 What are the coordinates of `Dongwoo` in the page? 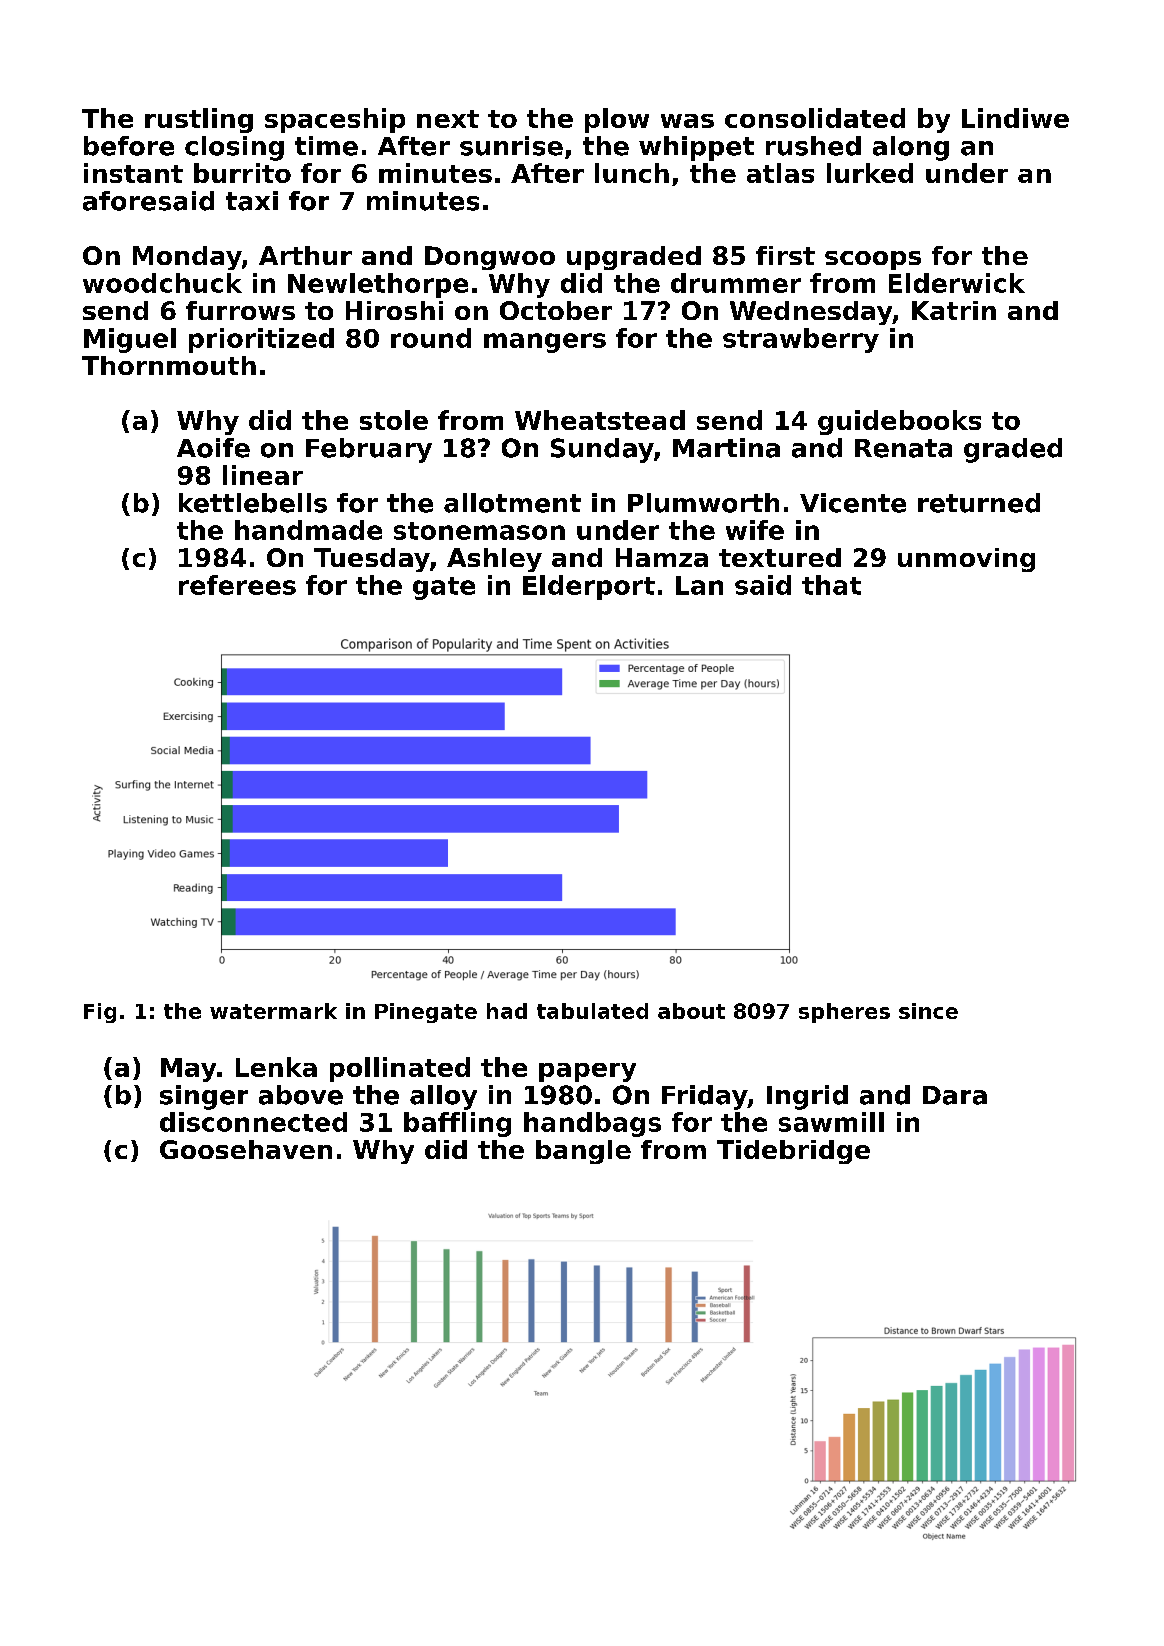 It's located at (490, 258).
